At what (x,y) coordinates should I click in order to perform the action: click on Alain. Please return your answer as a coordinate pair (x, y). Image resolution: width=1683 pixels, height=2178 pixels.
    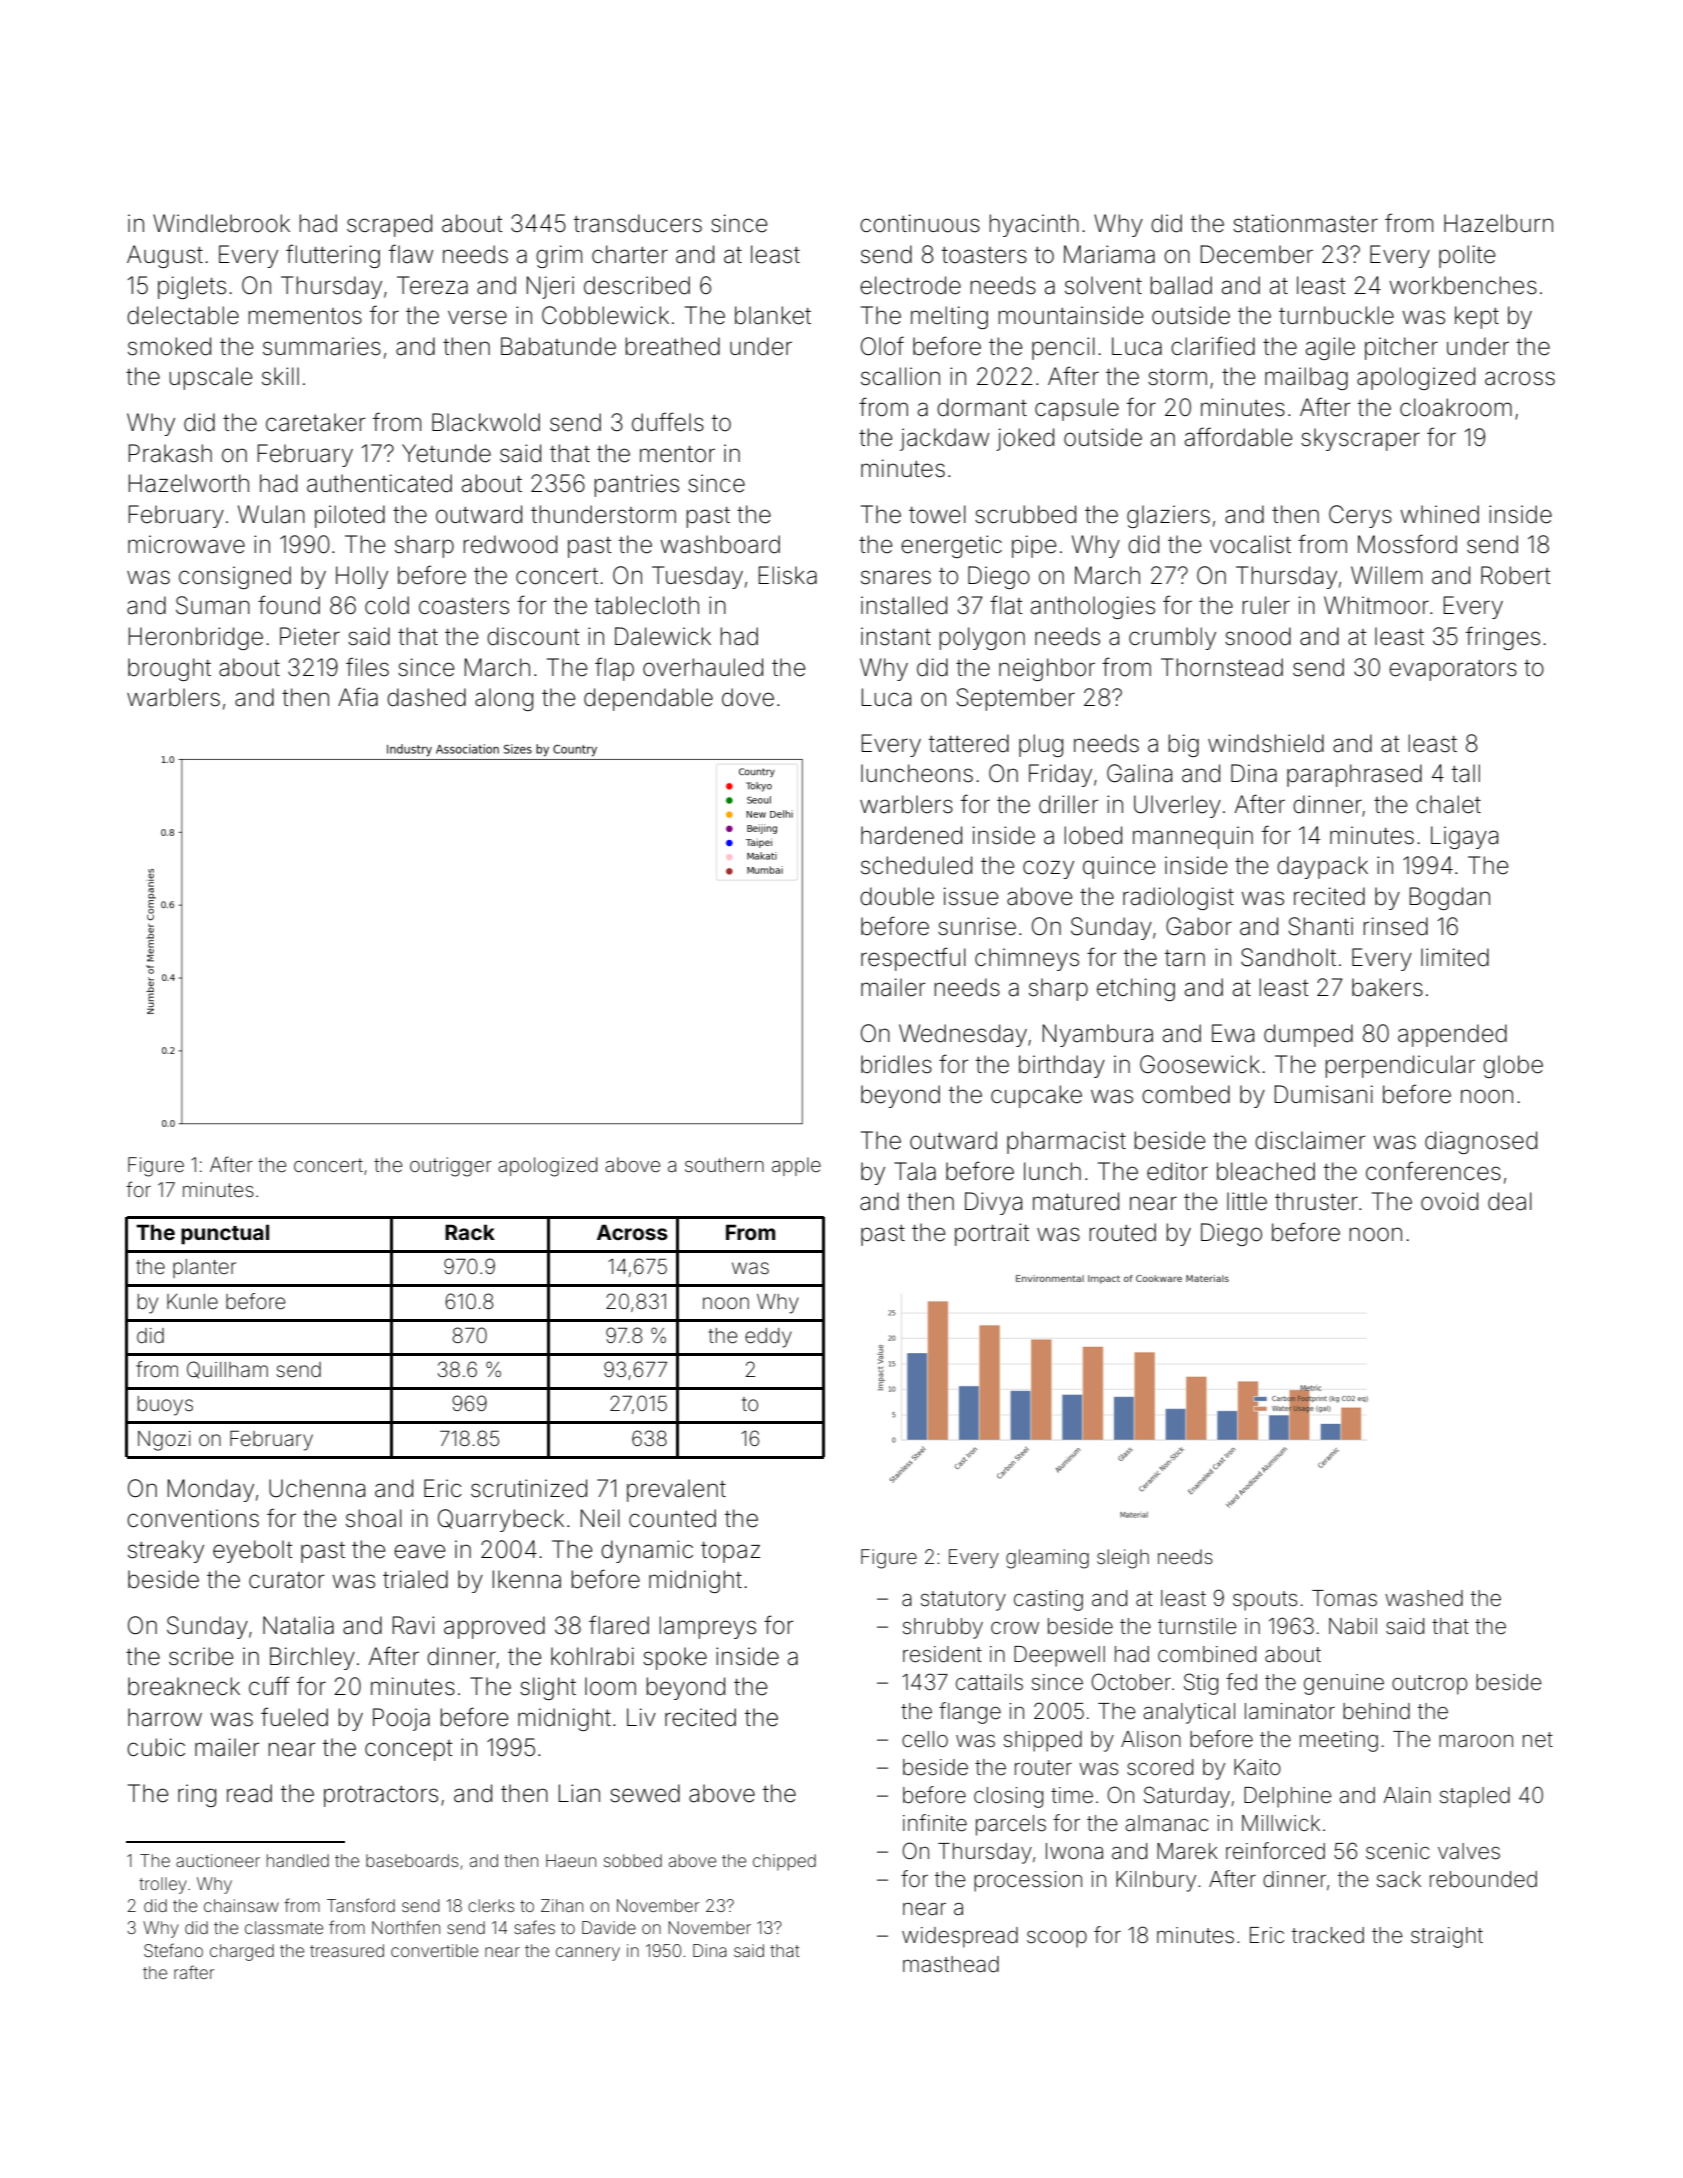
    Looking at the image, I should click on (1407, 1795).
